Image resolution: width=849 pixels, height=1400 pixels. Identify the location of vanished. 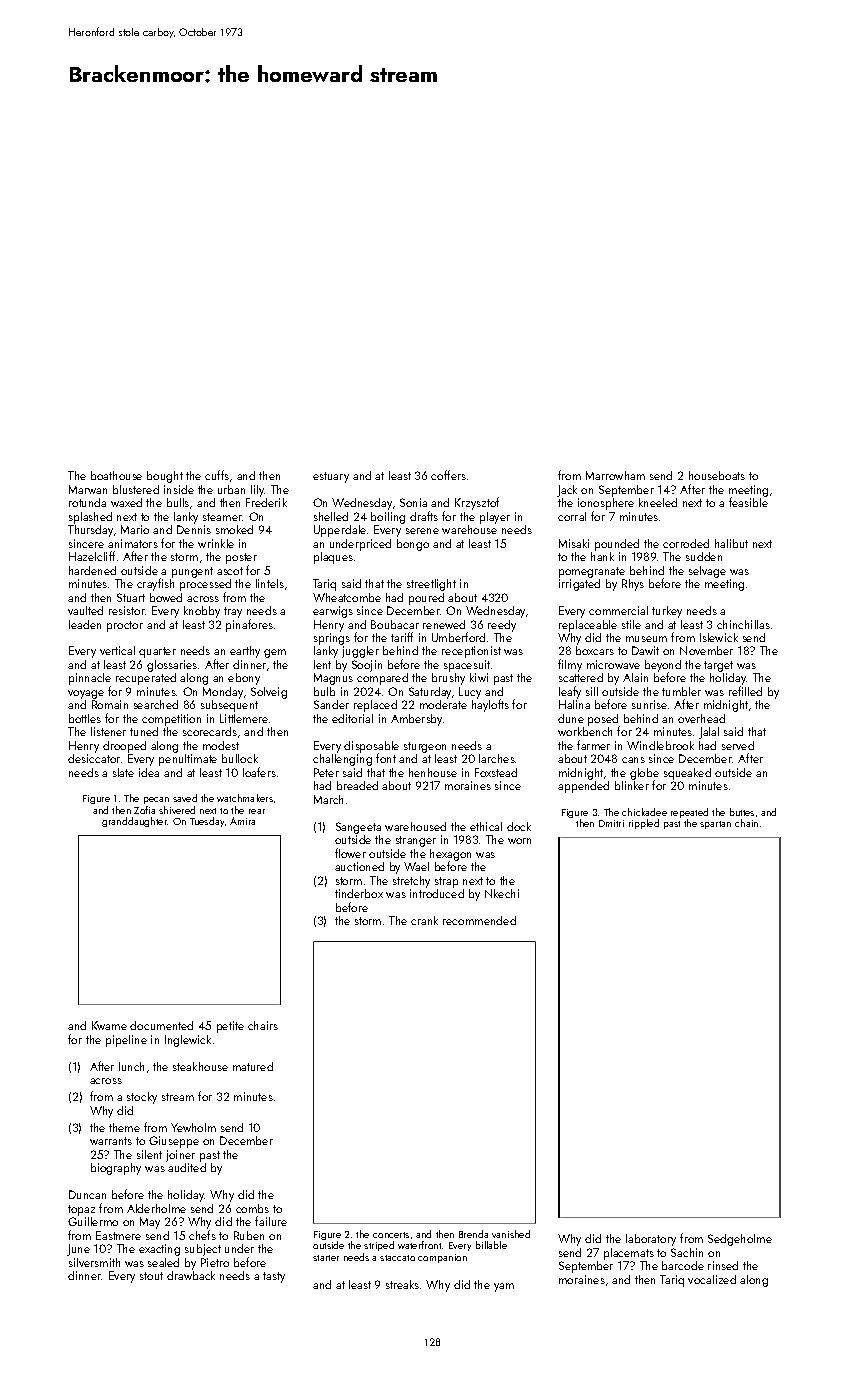
(511, 1234).
